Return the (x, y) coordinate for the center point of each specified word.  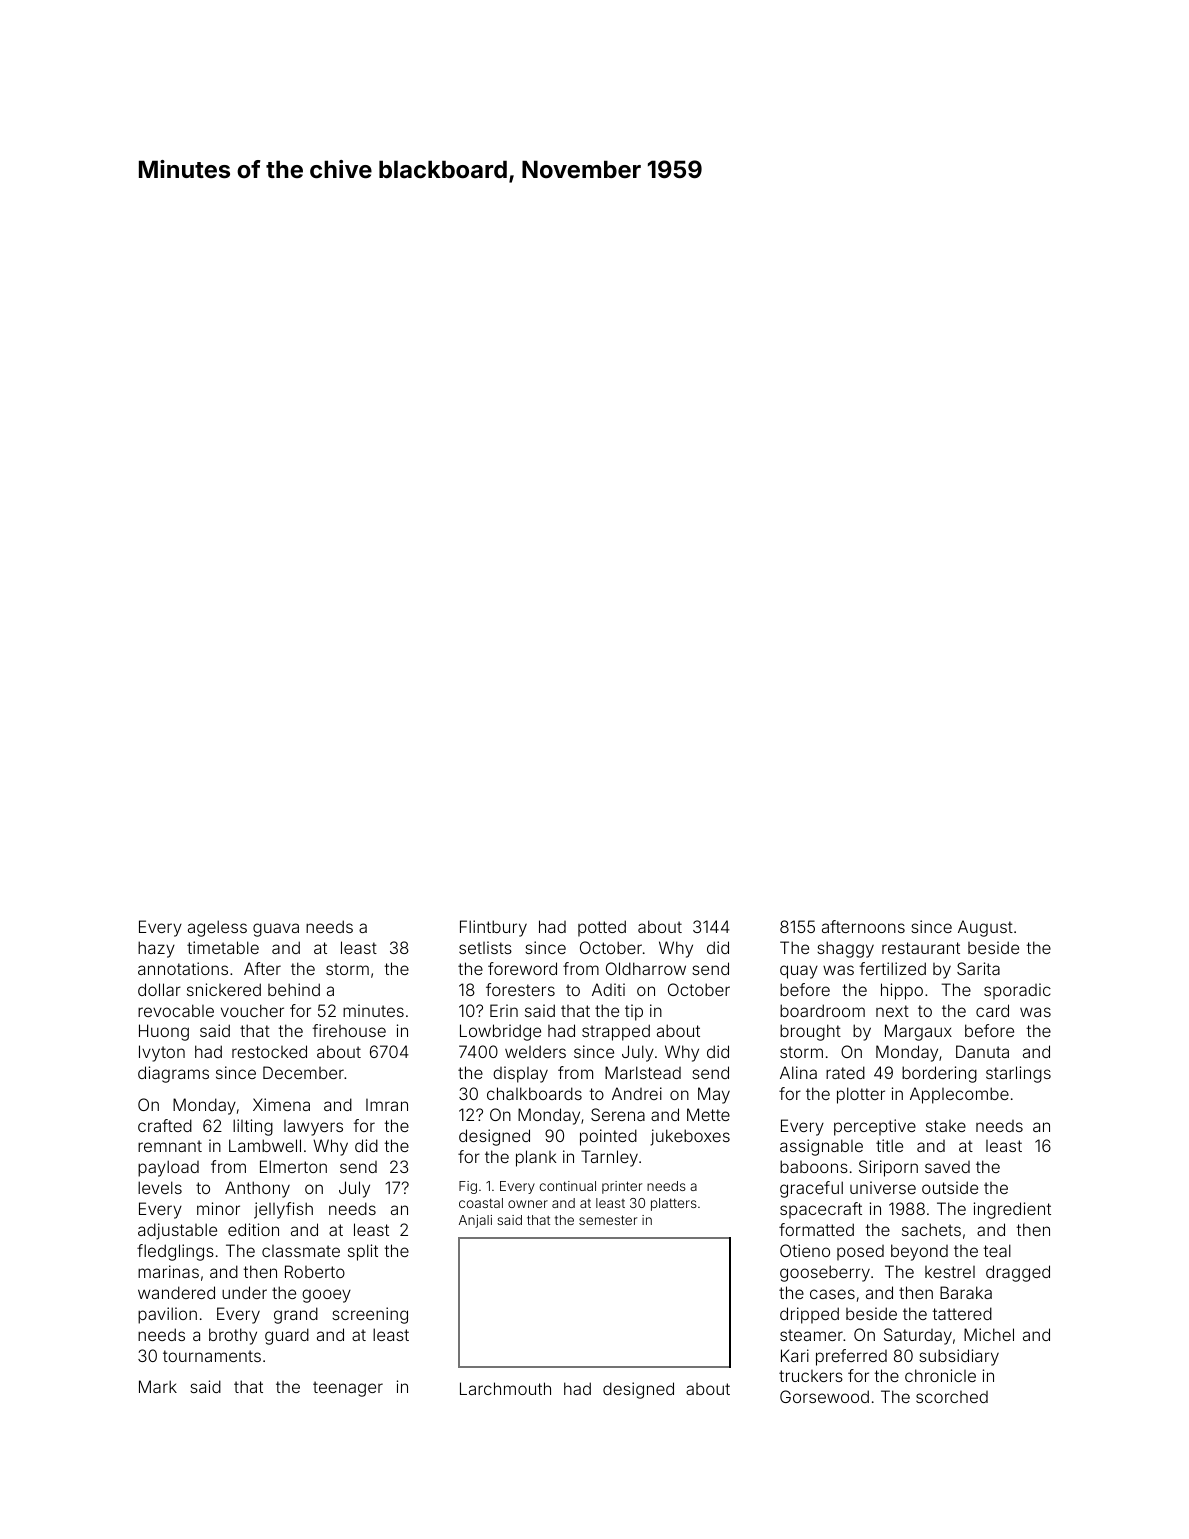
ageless (217, 928)
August (985, 928)
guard (287, 1336)
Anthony (257, 1189)
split (363, 1252)
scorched (952, 1397)
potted (602, 928)
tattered (962, 1313)
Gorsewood (824, 1396)
